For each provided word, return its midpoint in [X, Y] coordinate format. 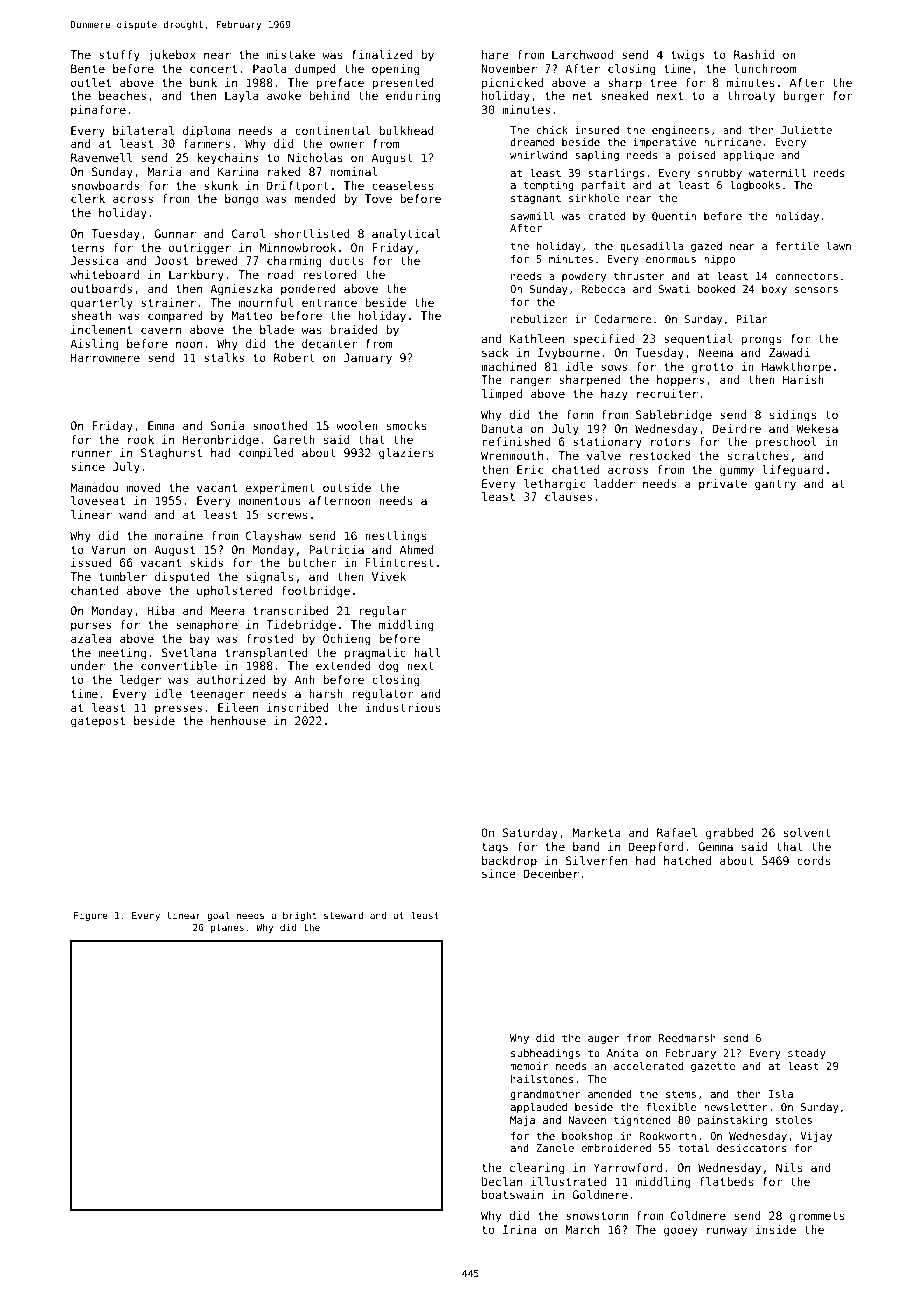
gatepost [98, 722]
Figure [91, 916]
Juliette [806, 130]
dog [389, 667]
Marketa [596, 832]
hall [427, 652]
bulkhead [406, 130]
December [551, 873]
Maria [164, 171]
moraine [179, 535]
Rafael [677, 832]
